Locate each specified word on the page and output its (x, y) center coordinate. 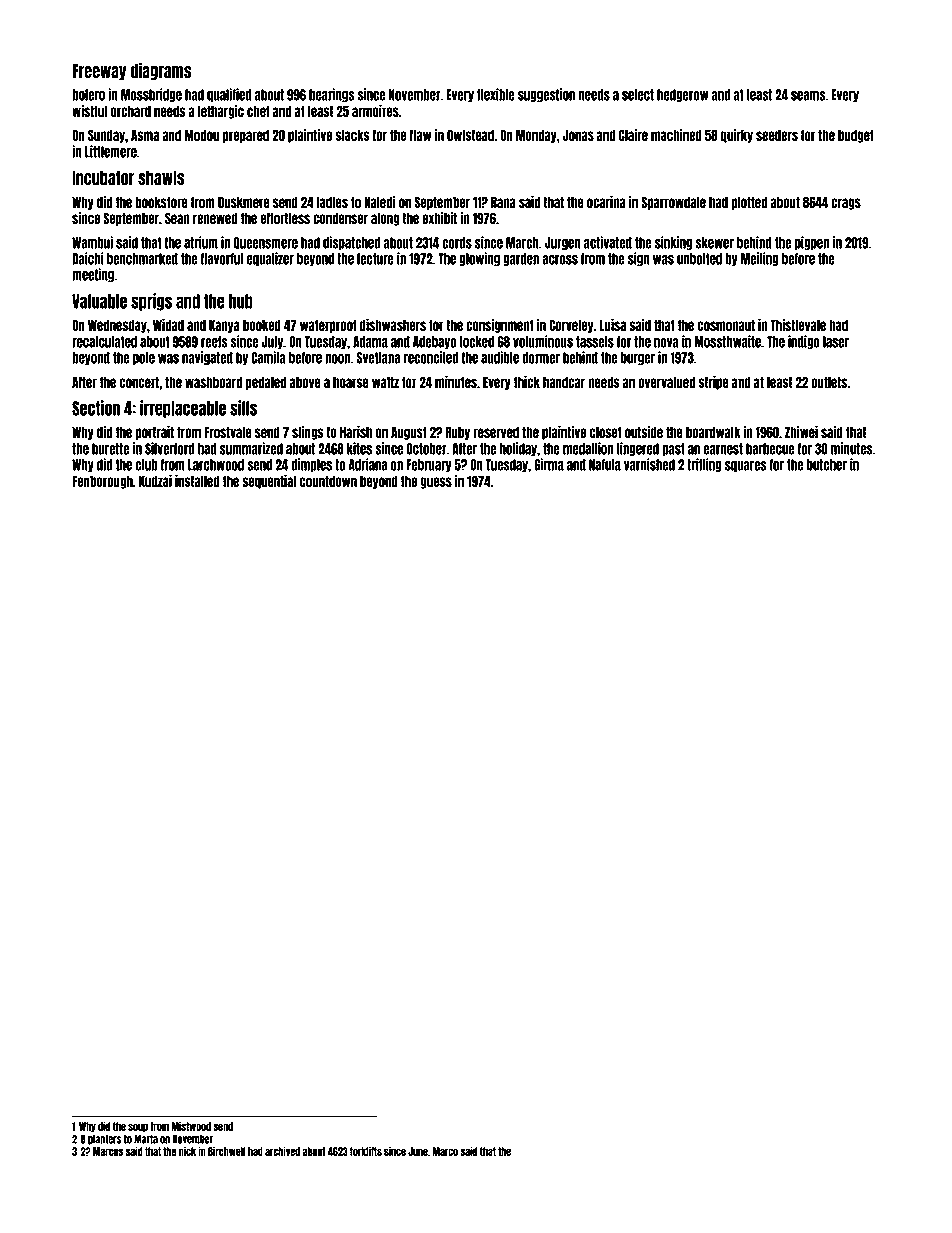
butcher (827, 465)
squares (745, 466)
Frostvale (228, 432)
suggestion (546, 95)
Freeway (99, 72)
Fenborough (102, 482)
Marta (146, 1139)
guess (436, 483)
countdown (328, 481)
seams (808, 96)
